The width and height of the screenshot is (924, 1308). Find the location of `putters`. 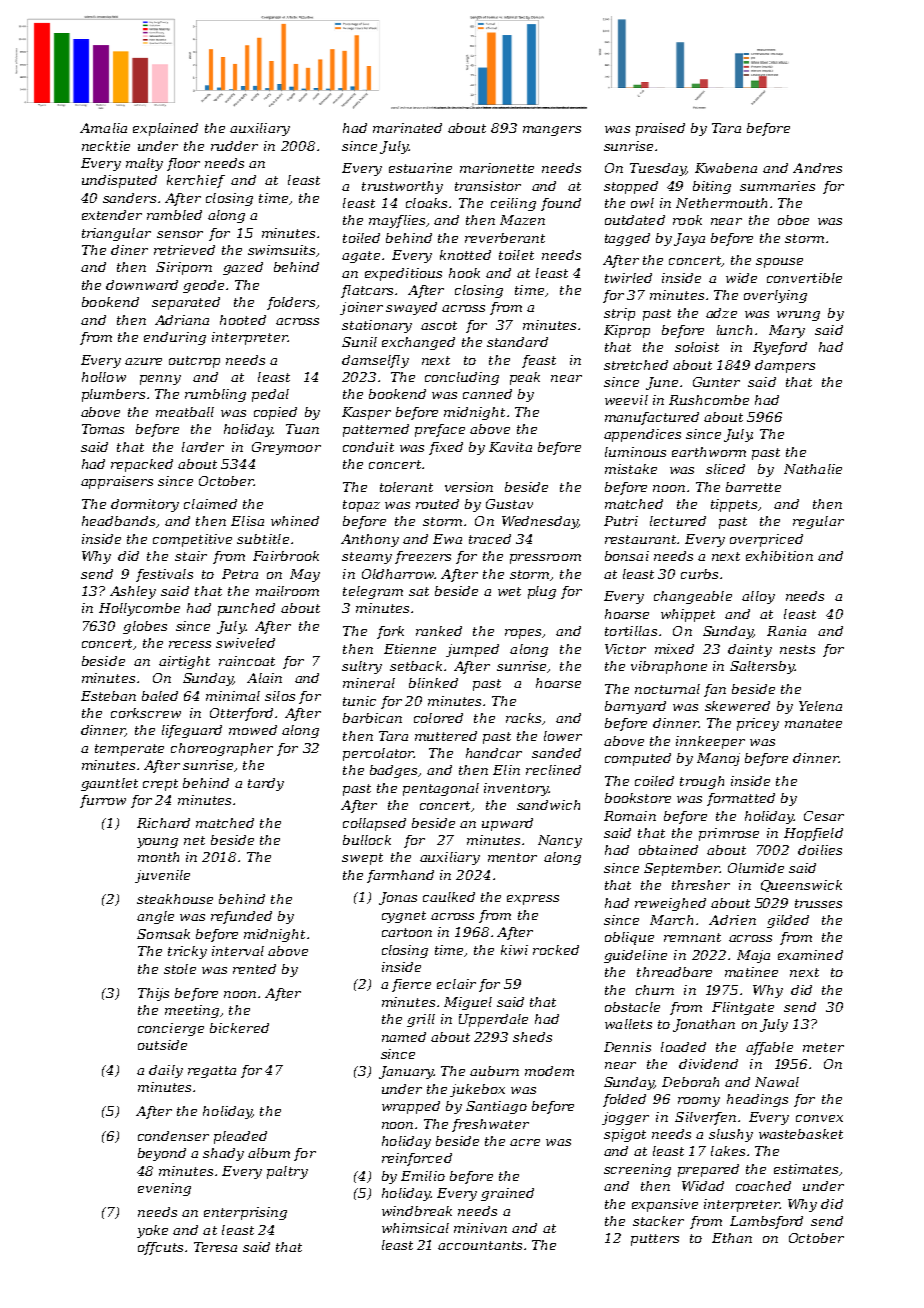

putters is located at coordinates (655, 1240).
